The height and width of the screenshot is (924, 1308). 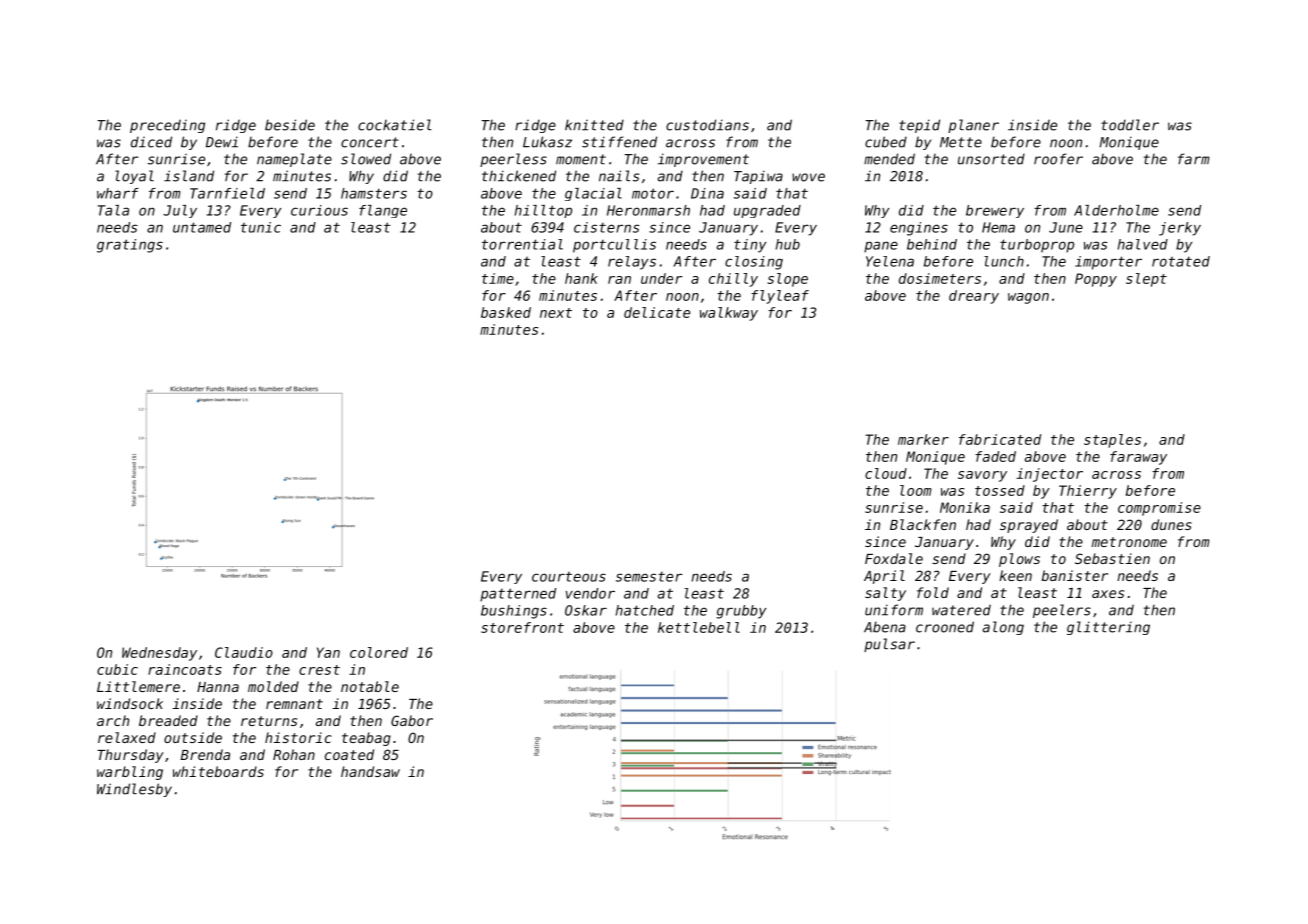 I want to click on toddler, so click(x=1130, y=125).
